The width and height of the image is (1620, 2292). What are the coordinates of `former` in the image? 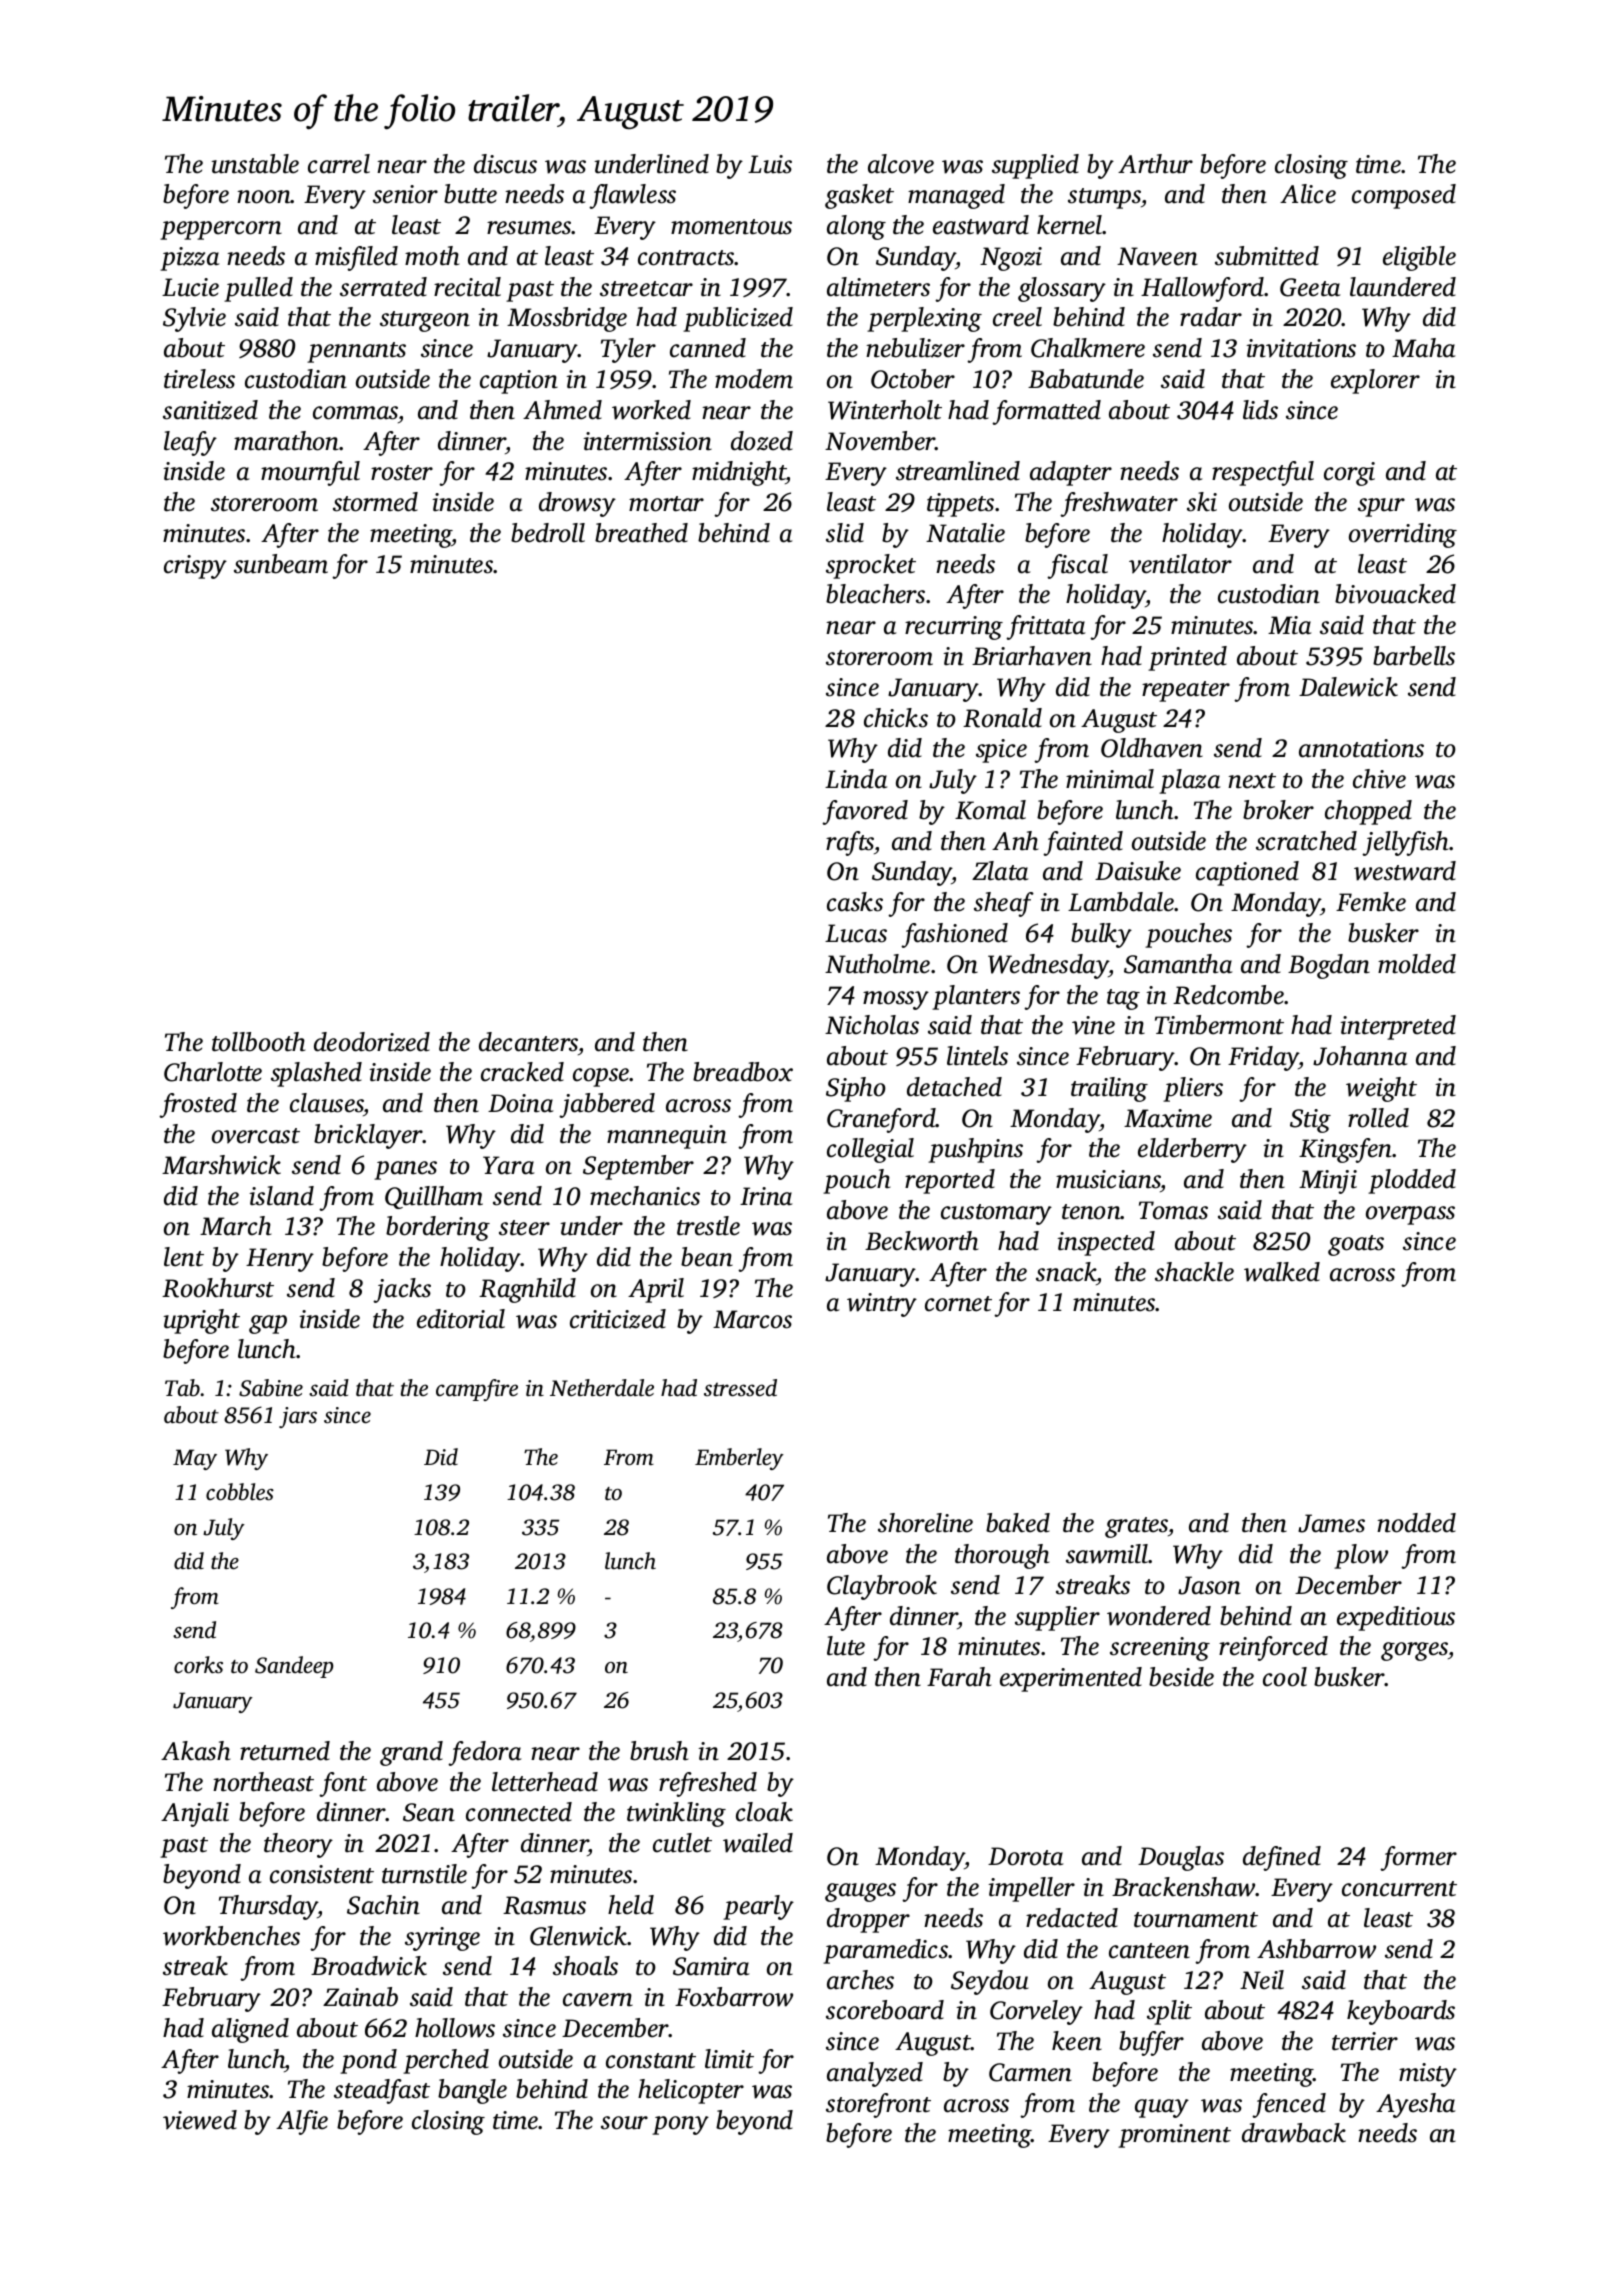 It's located at (1418, 1858).
